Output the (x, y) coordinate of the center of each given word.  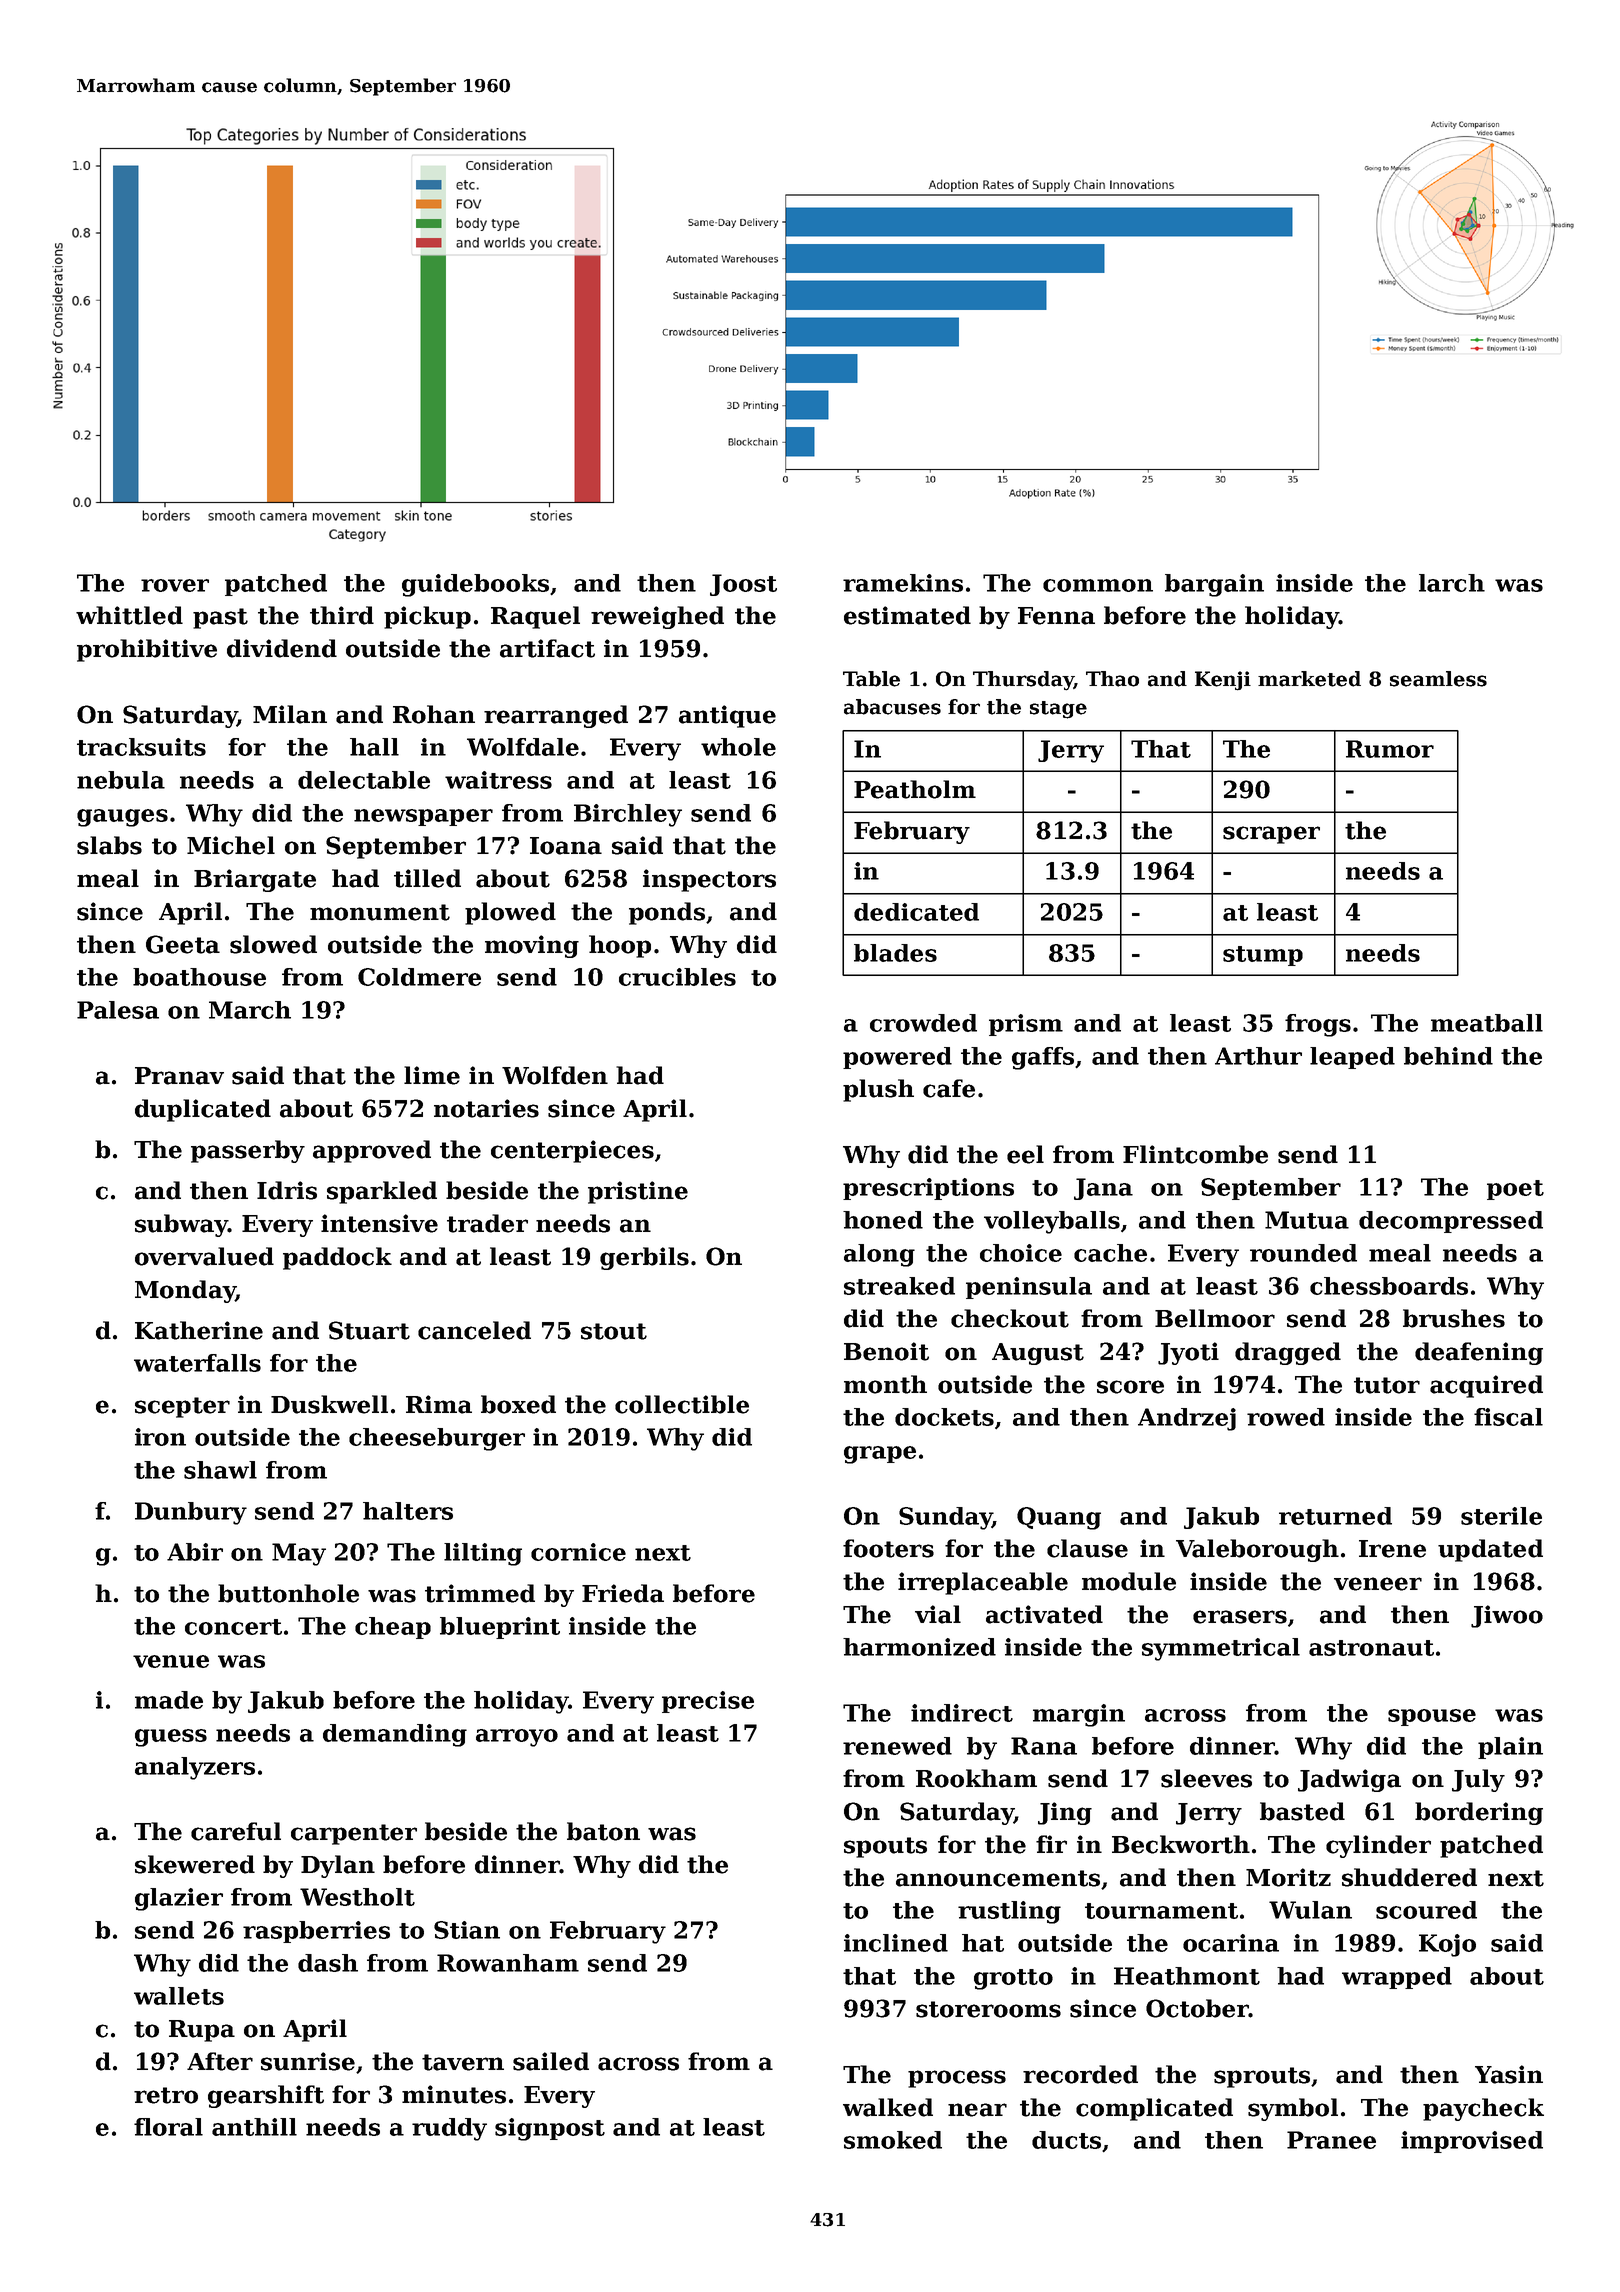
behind (1448, 1056)
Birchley (628, 815)
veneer (1378, 1584)
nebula (121, 780)
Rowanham (508, 1963)
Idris (287, 1190)
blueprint (500, 1628)
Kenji (1223, 681)
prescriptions (928, 1189)
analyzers (195, 1768)
